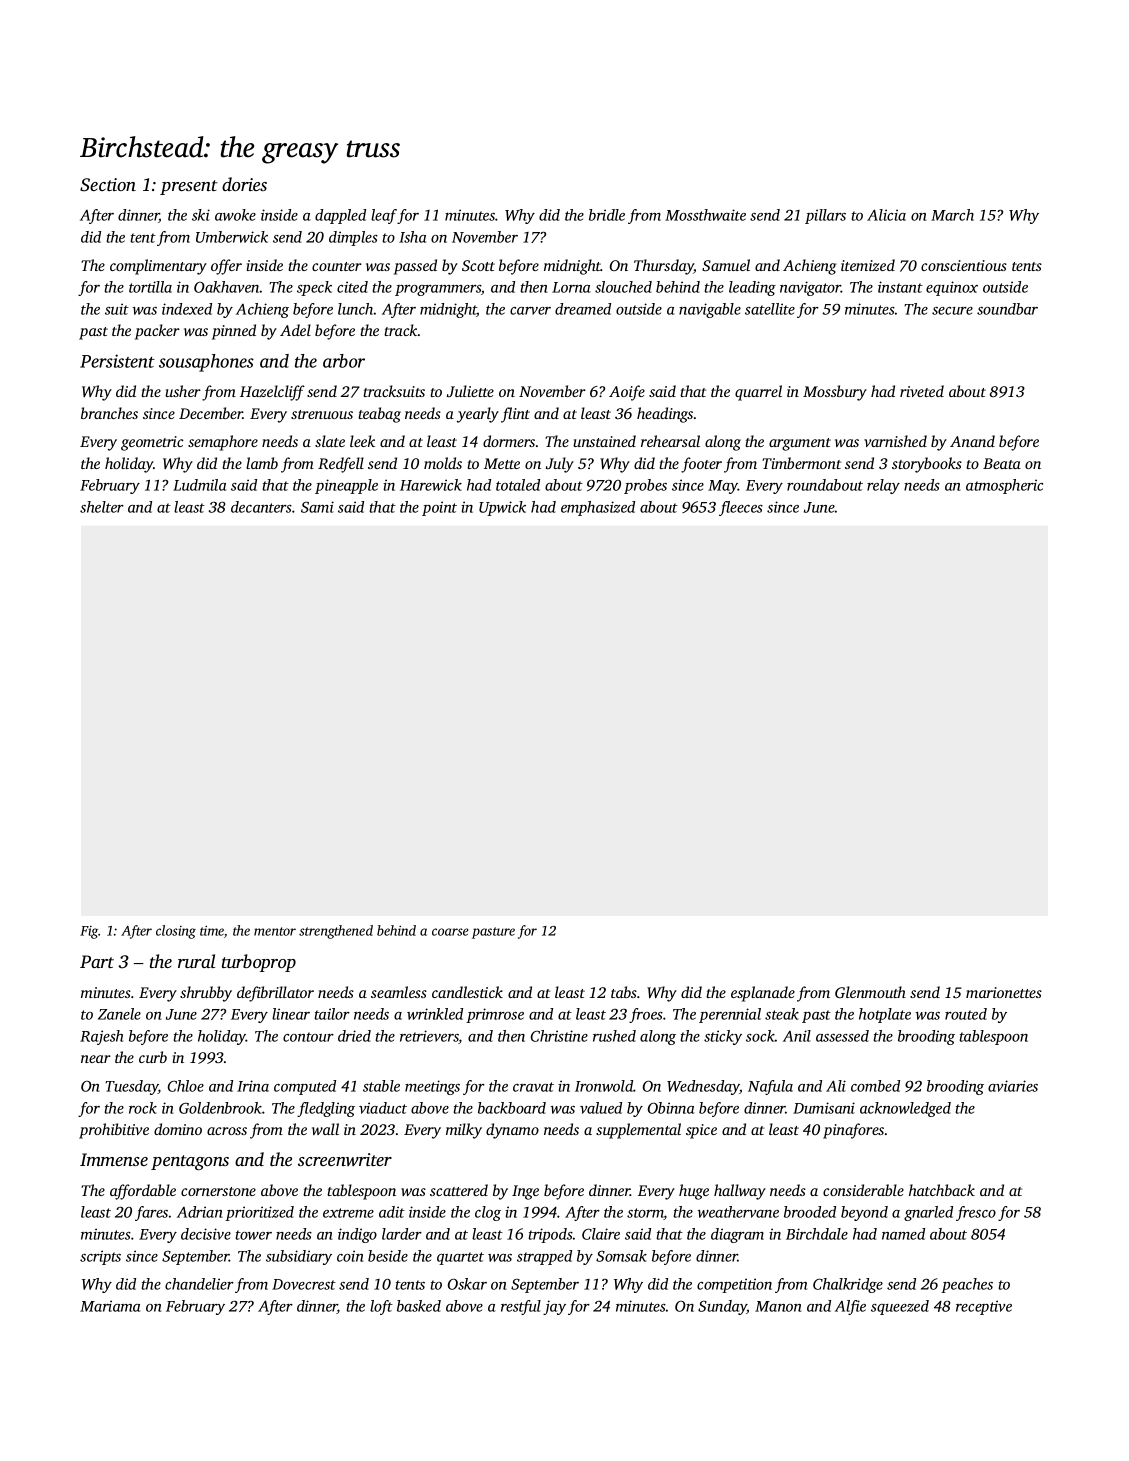  Describe the element at coordinates (259, 963) in the screenshot. I see `turboprop` at that location.
